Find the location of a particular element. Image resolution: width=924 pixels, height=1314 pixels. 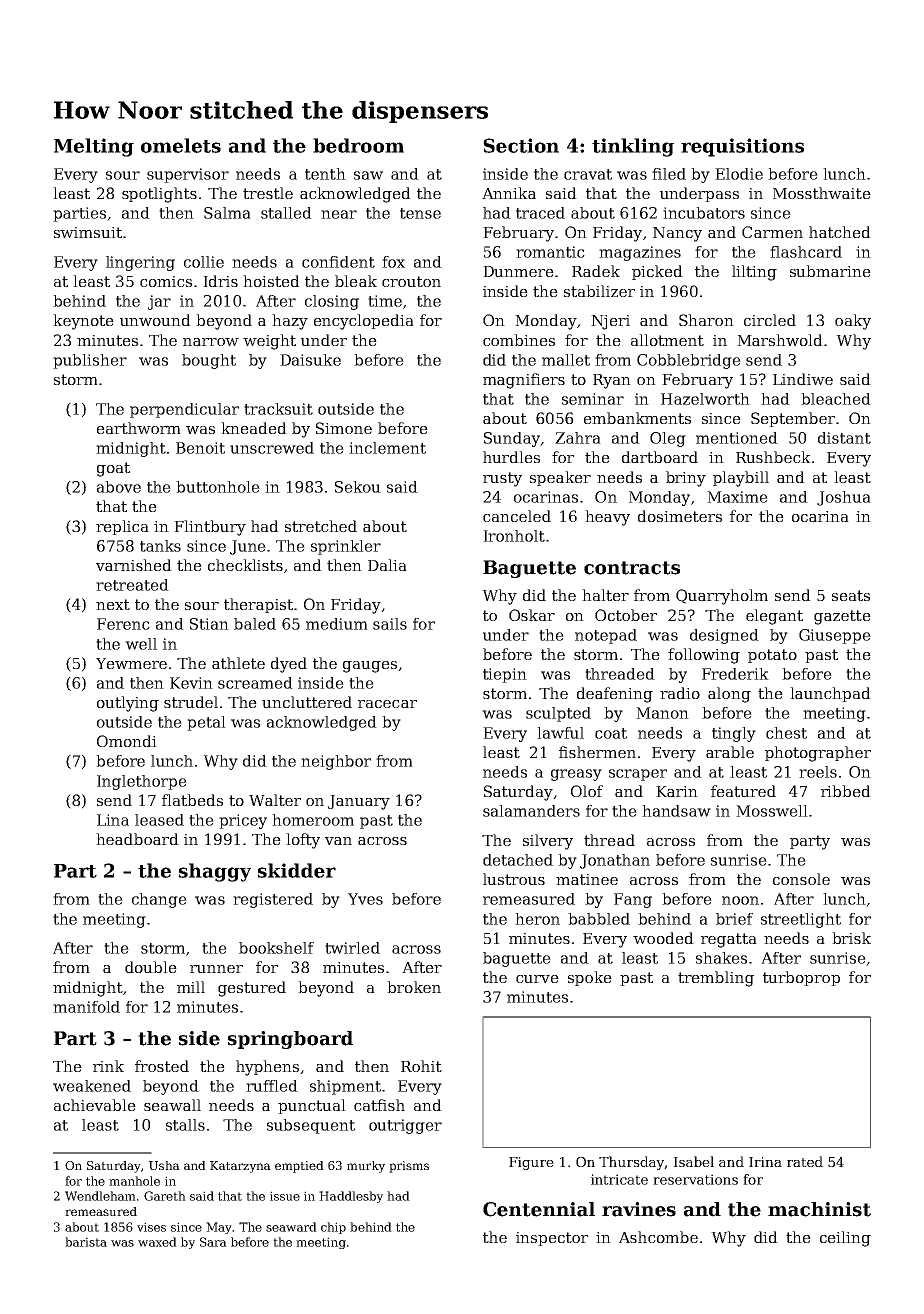

change is located at coordinates (159, 900).
